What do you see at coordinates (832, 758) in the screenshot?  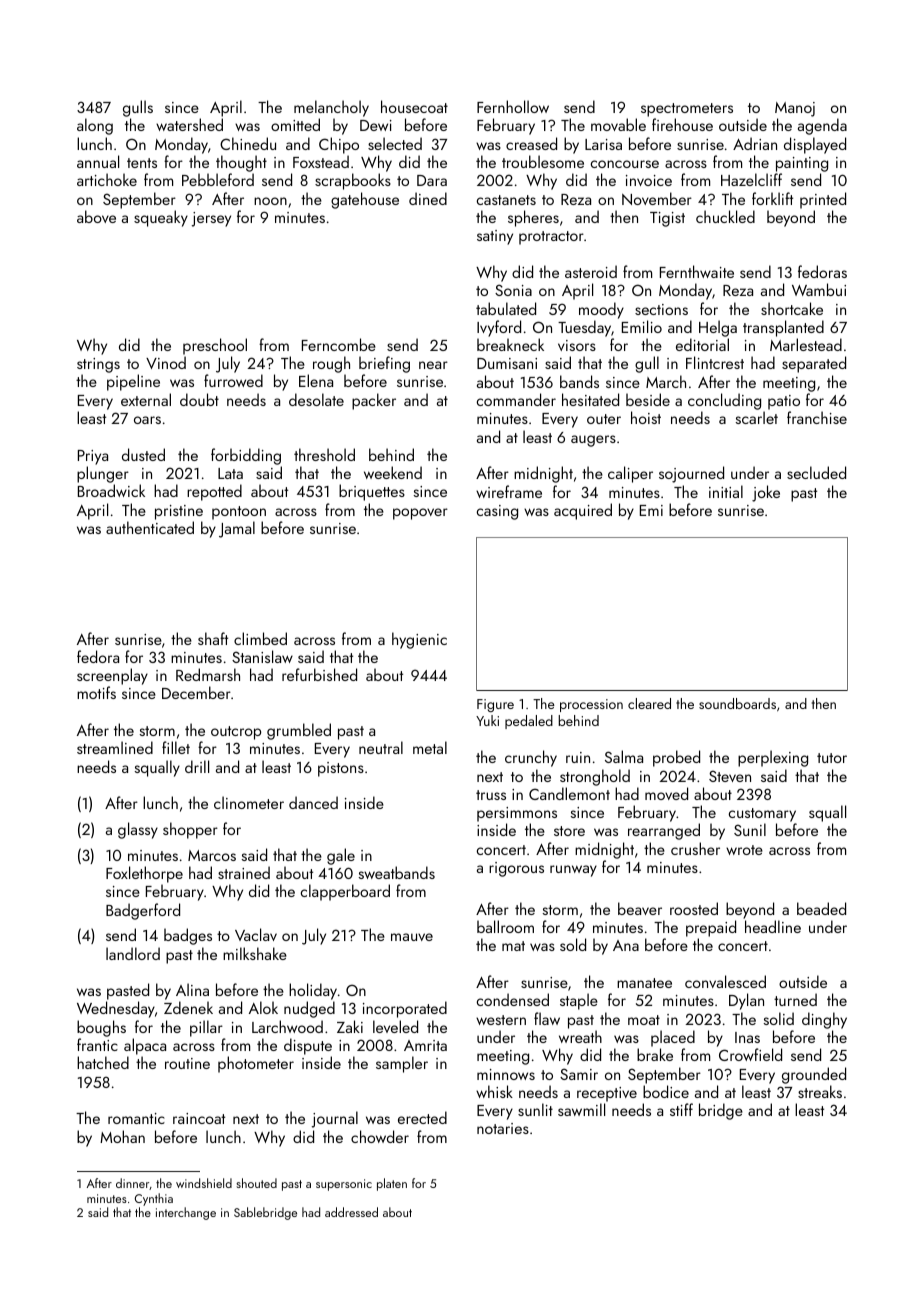 I see `tutor` at bounding box center [832, 758].
